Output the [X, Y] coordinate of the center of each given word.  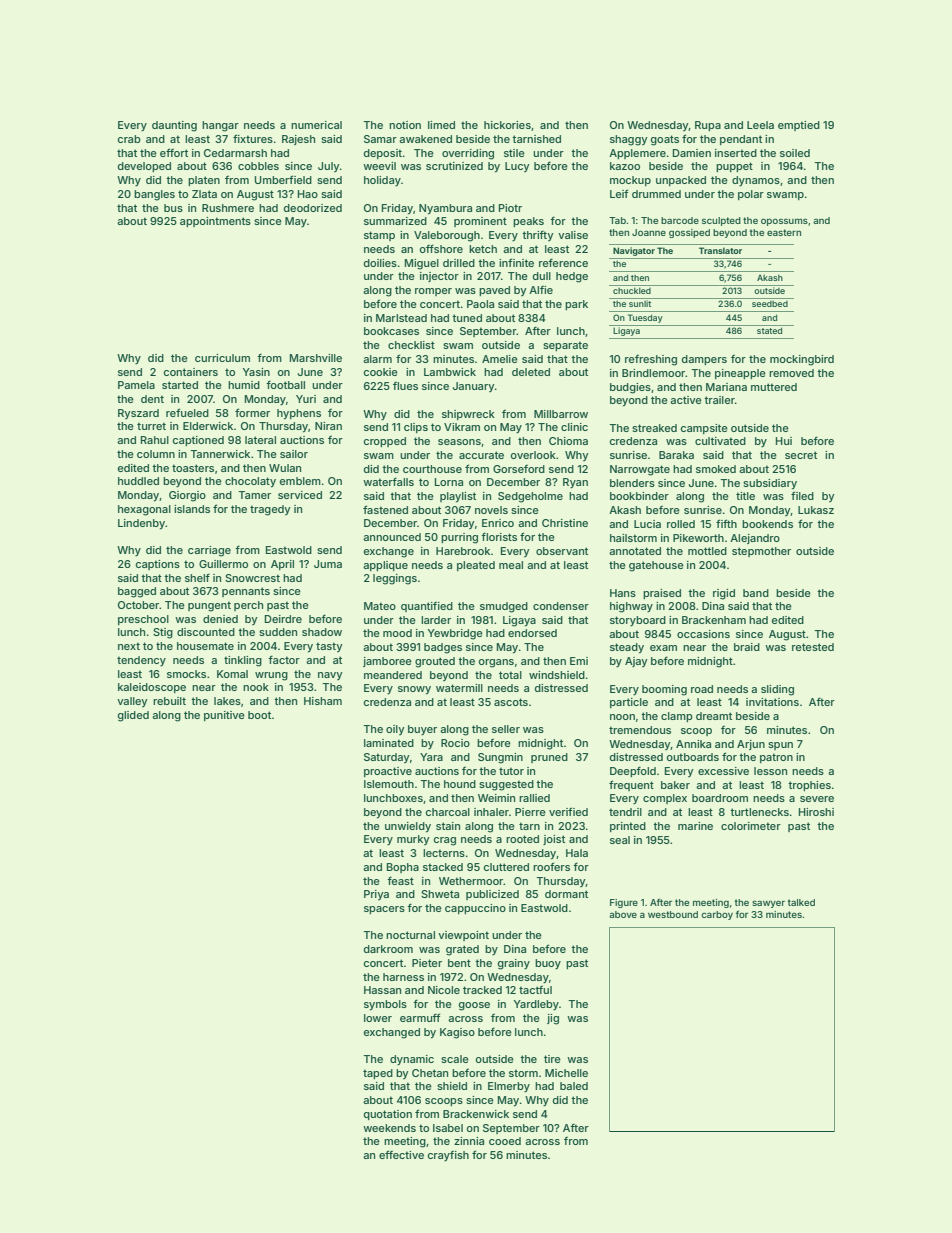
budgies [630, 388]
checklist [411, 345]
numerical [316, 125]
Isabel [448, 1128]
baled [574, 1086]
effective [401, 1154]
